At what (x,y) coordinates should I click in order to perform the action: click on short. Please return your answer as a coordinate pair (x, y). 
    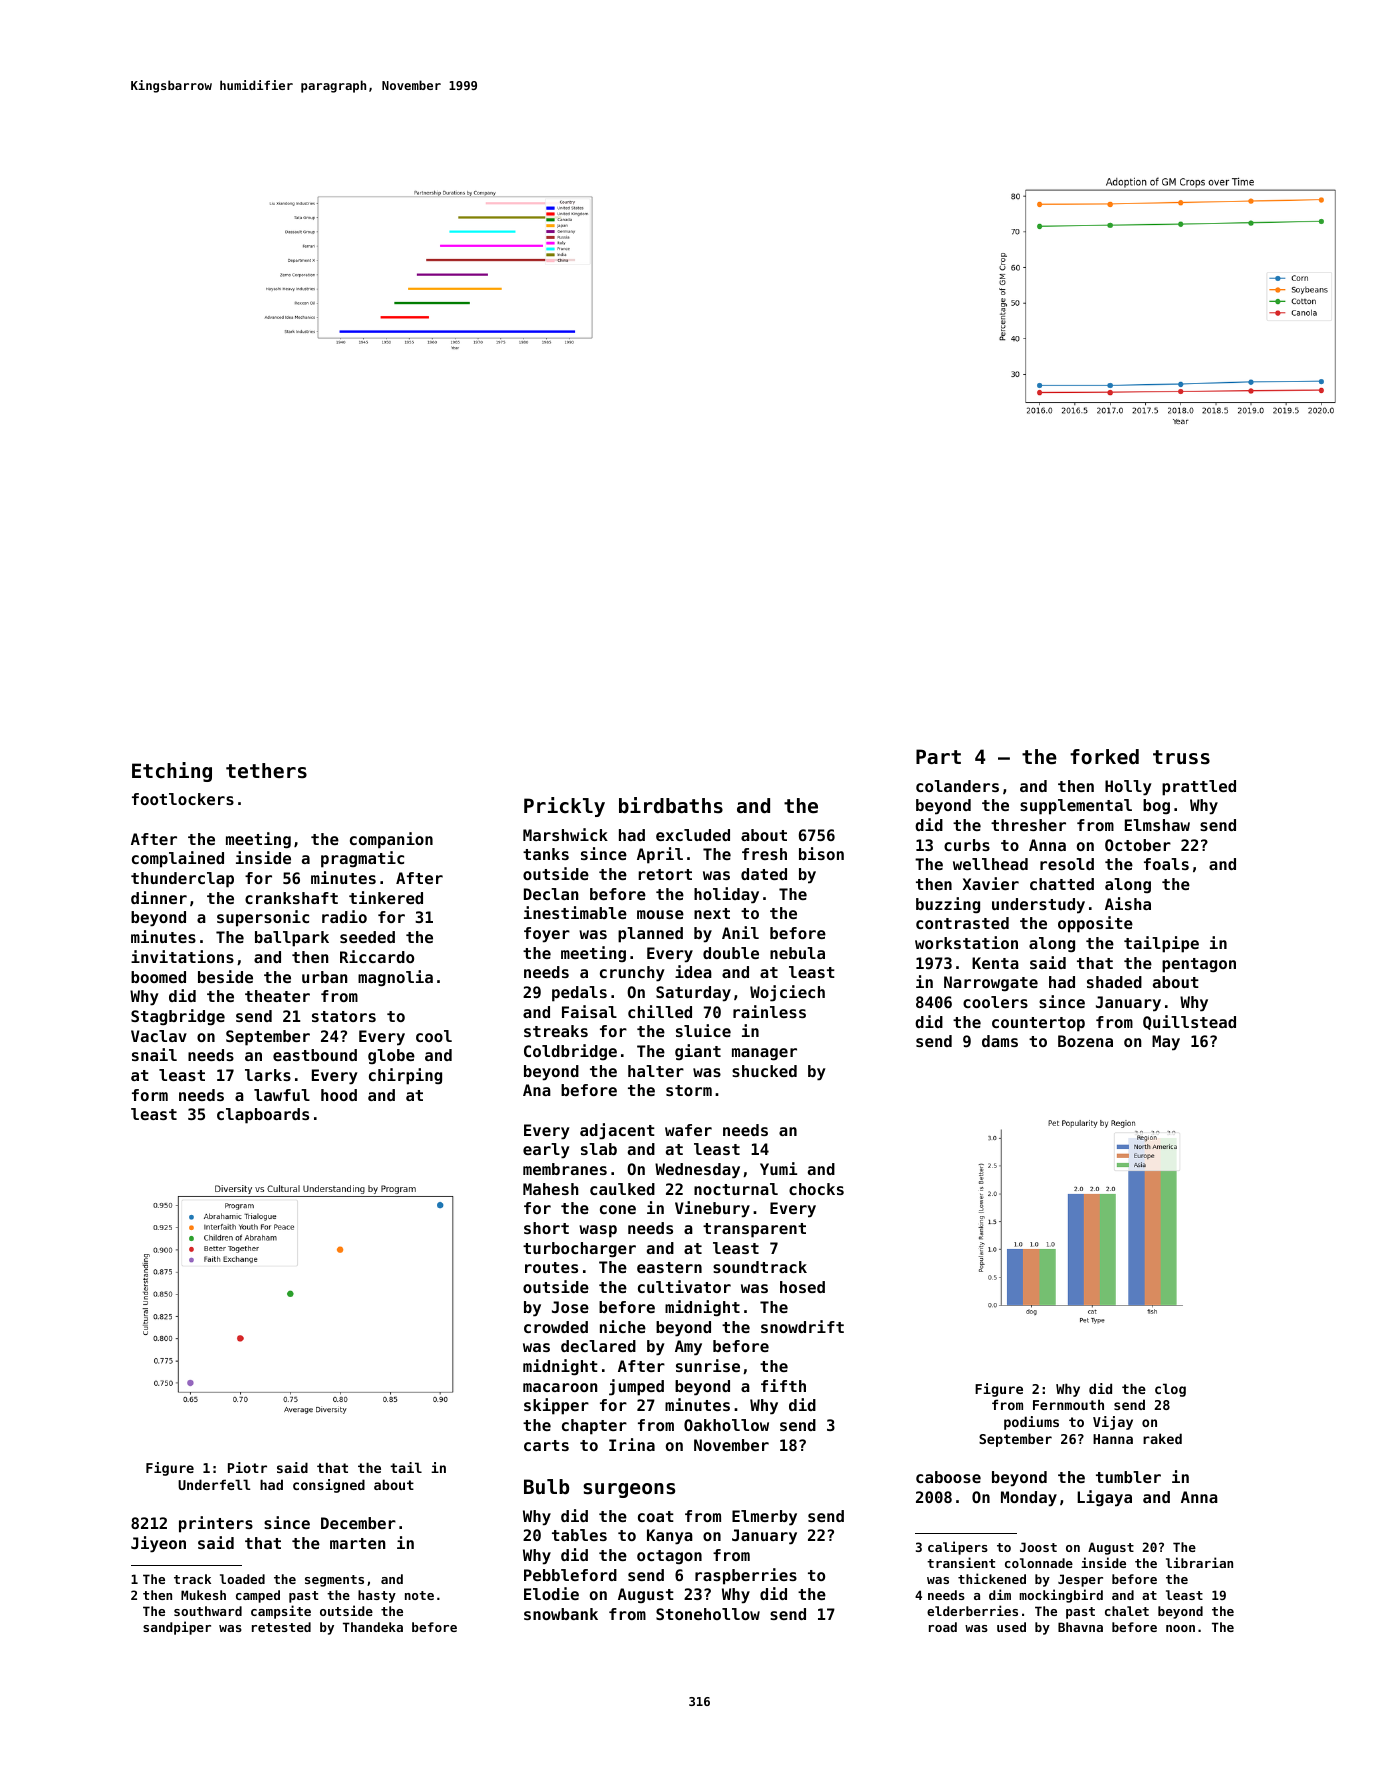
    Looking at the image, I should click on (546, 1228).
